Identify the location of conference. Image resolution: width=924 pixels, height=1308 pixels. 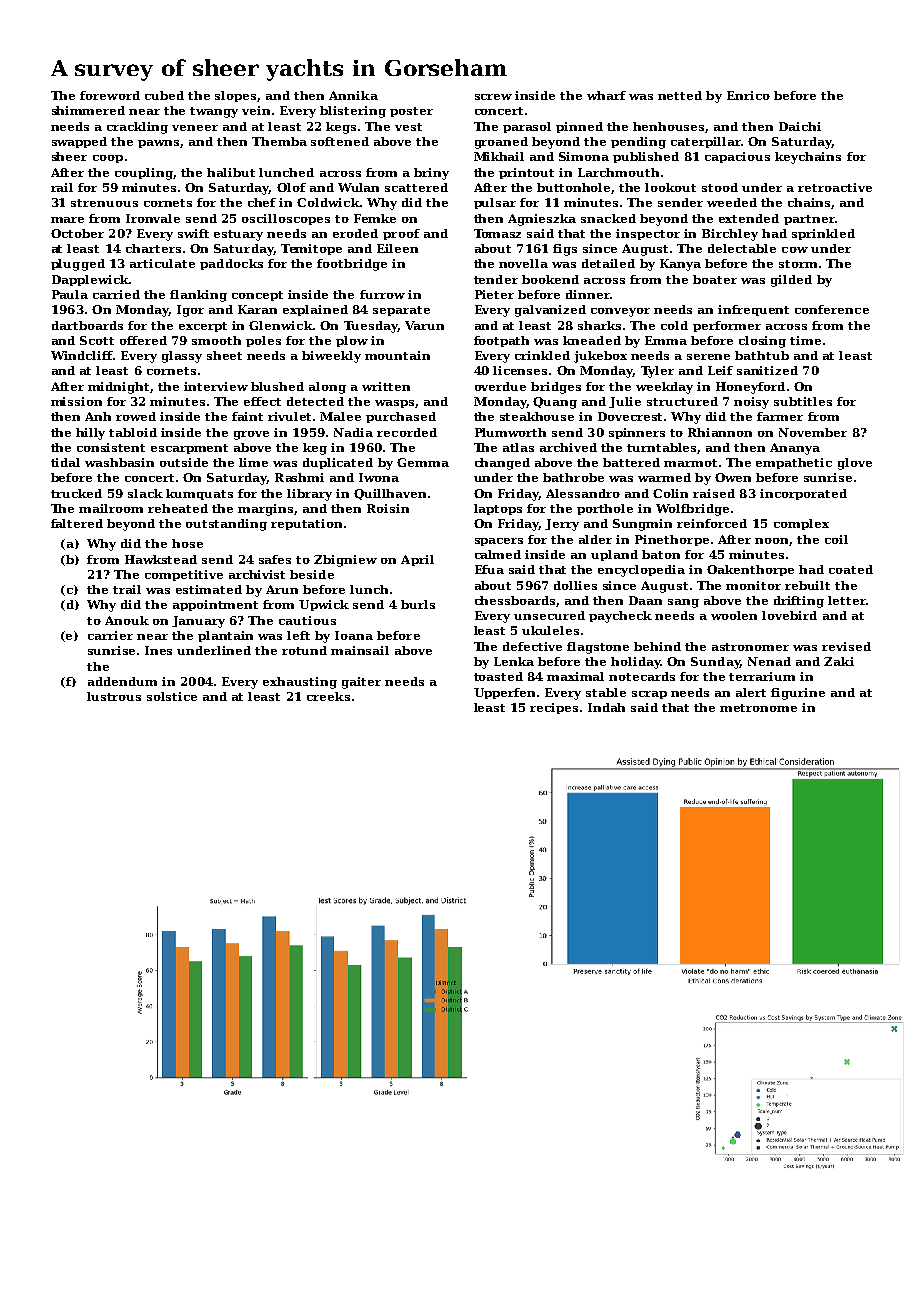
(832, 309).
